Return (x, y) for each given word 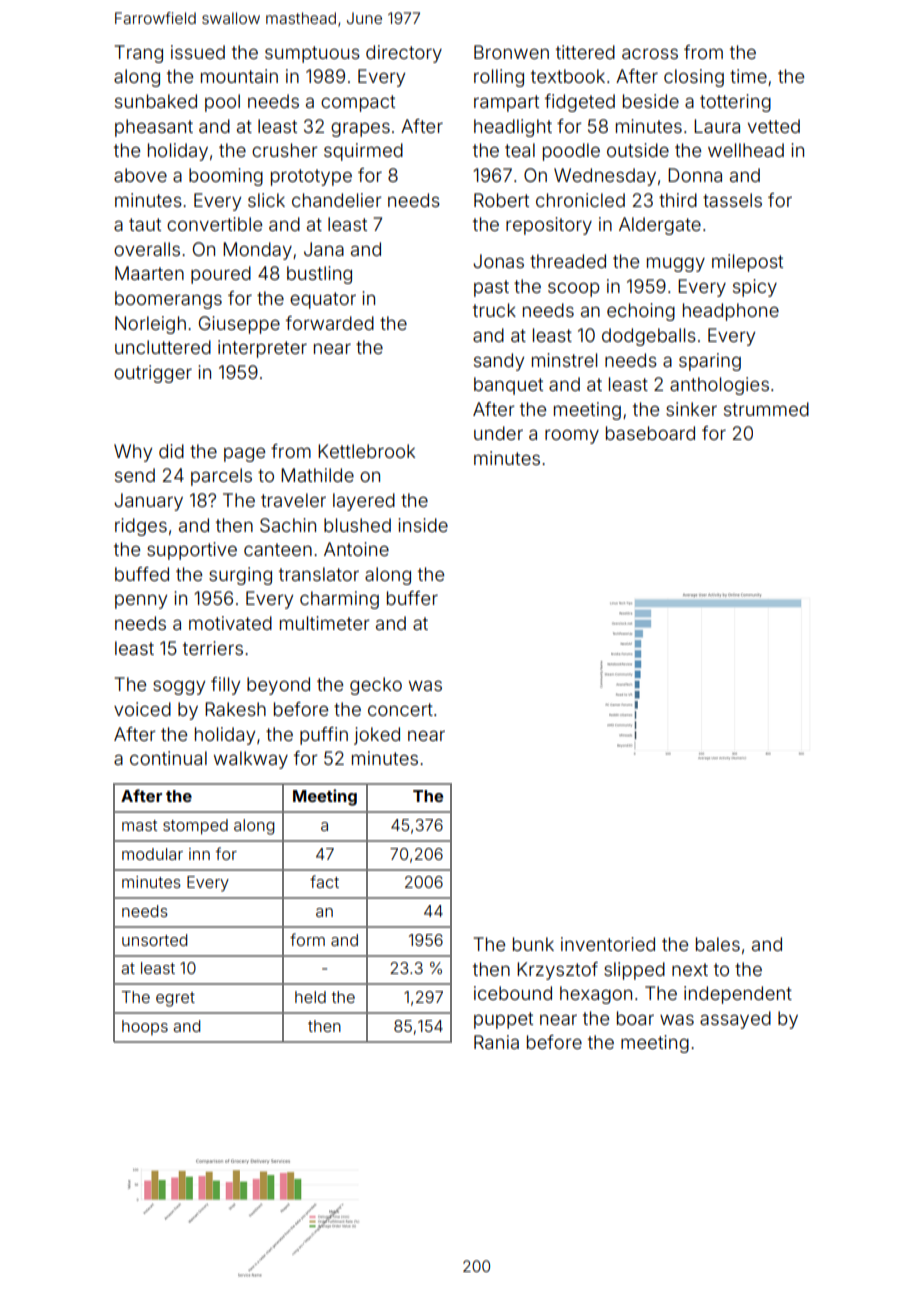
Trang (139, 54)
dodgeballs (649, 337)
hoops (145, 1027)
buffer (412, 598)
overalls (147, 249)
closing (694, 78)
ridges (141, 527)
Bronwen (511, 52)
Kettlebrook (366, 451)
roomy (572, 436)
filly (225, 686)
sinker (691, 409)
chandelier (337, 200)
